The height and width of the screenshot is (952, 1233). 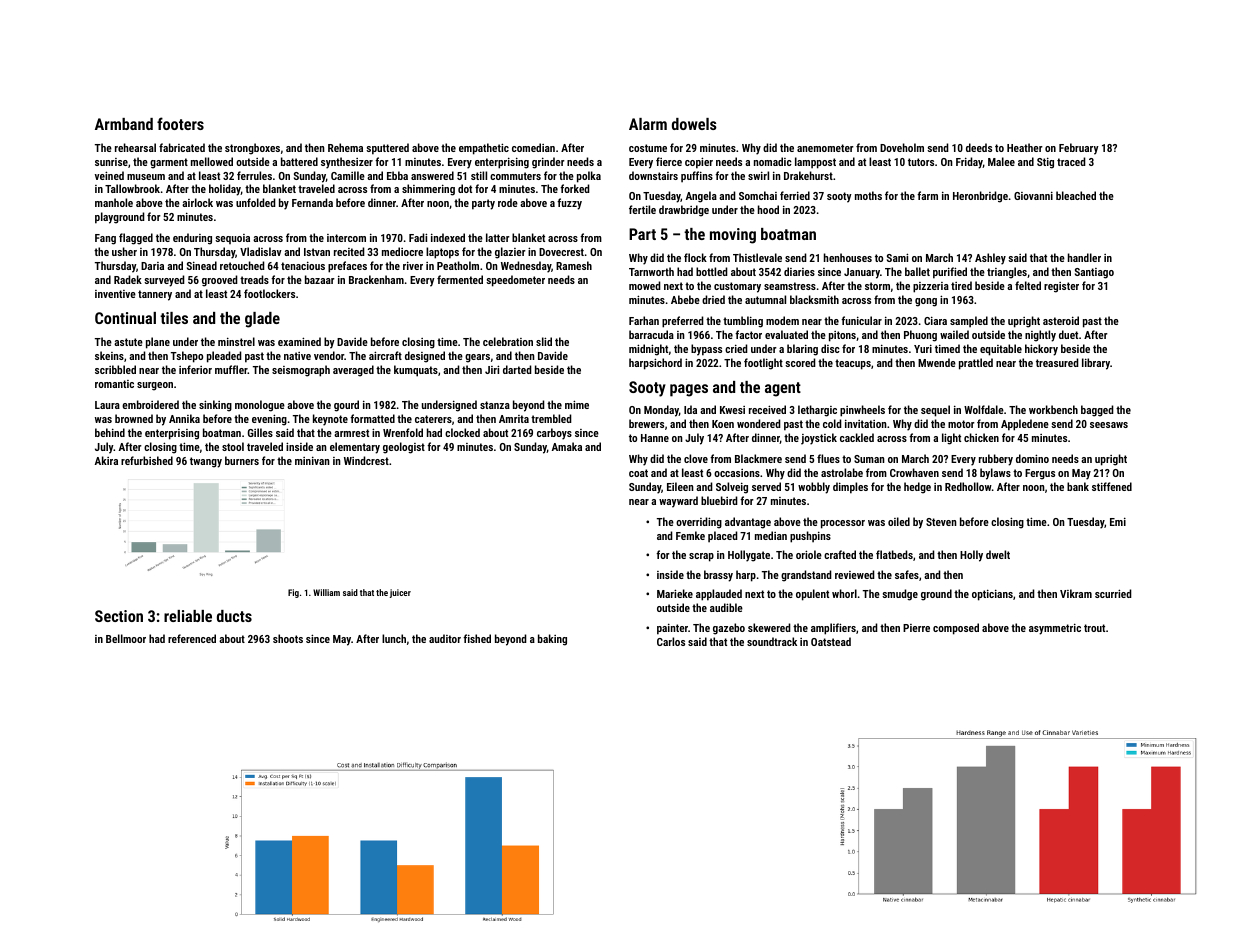 I want to click on Kwesi, so click(x=732, y=410).
